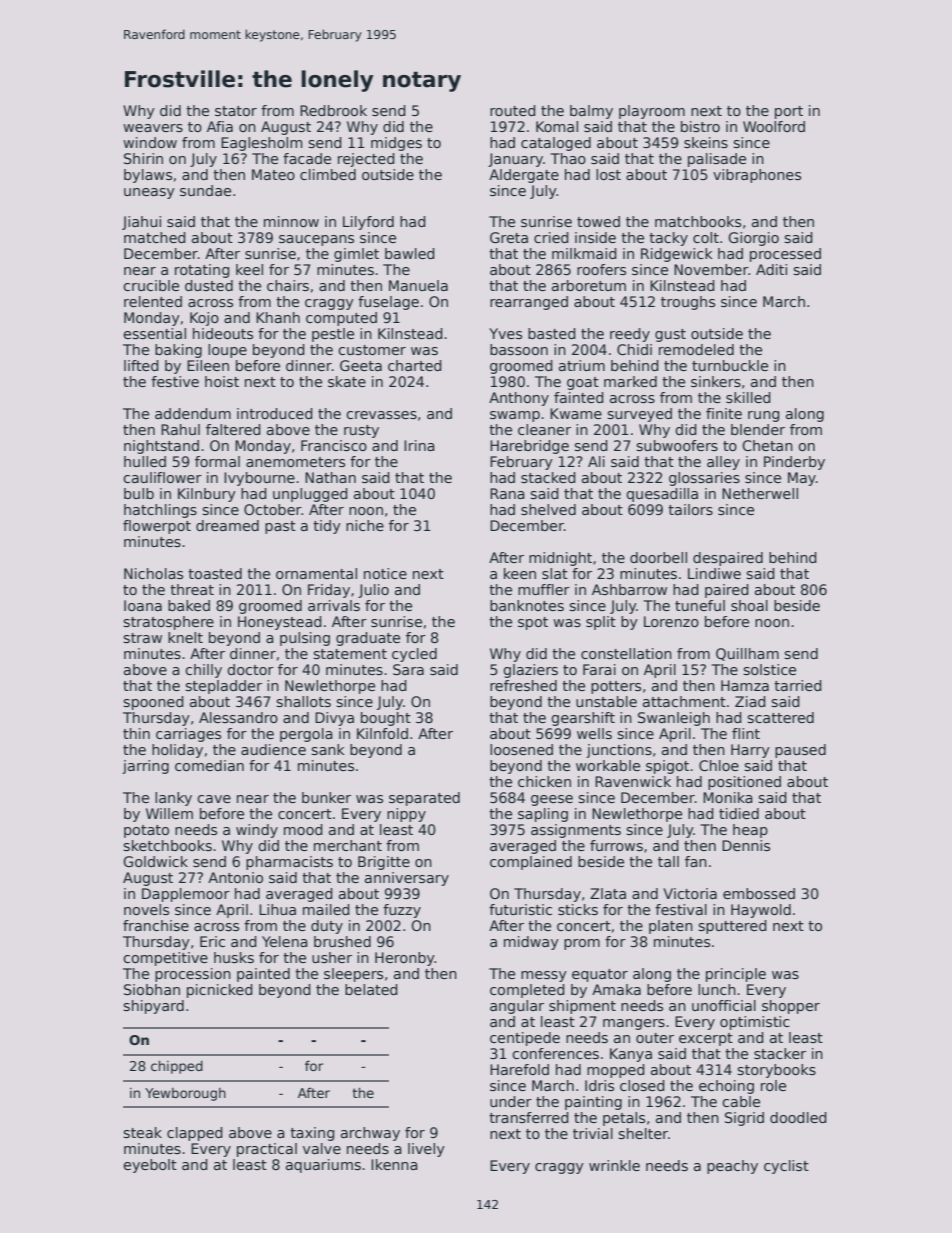 This document has width=952, height=1233. What do you see at coordinates (143, 605) in the document?
I see `Ioana` at bounding box center [143, 605].
